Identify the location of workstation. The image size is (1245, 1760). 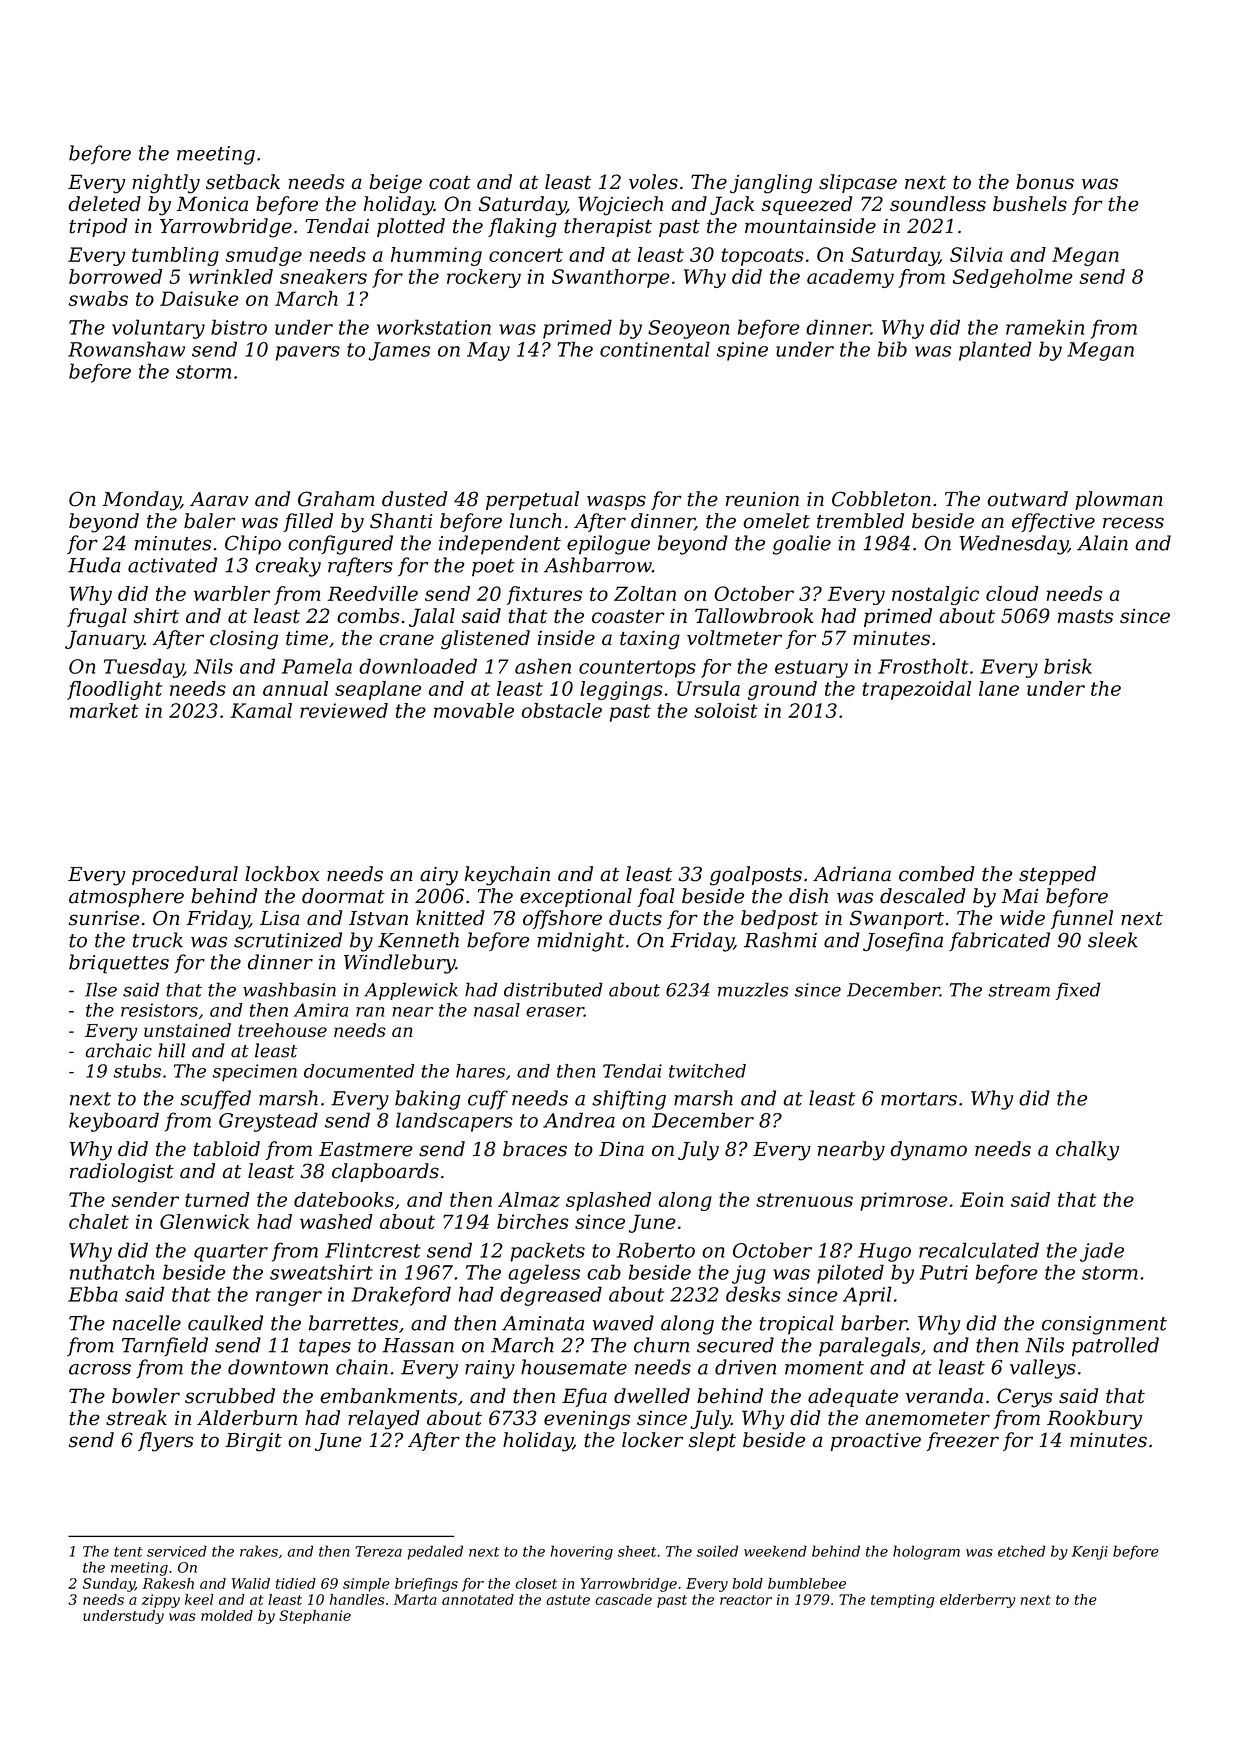
(434, 327).
